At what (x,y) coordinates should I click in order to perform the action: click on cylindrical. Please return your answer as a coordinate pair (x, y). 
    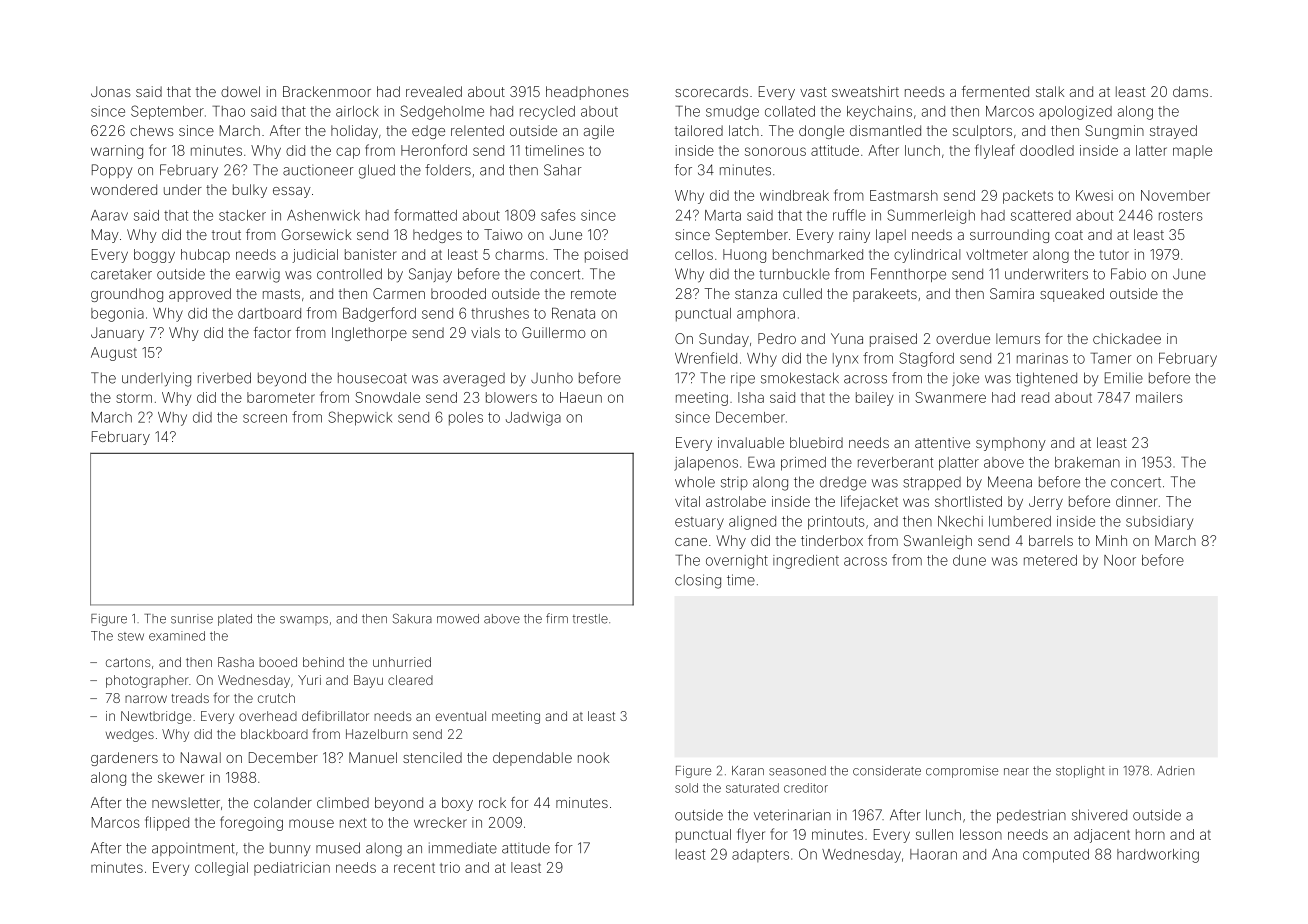
    Looking at the image, I should click on (927, 256).
